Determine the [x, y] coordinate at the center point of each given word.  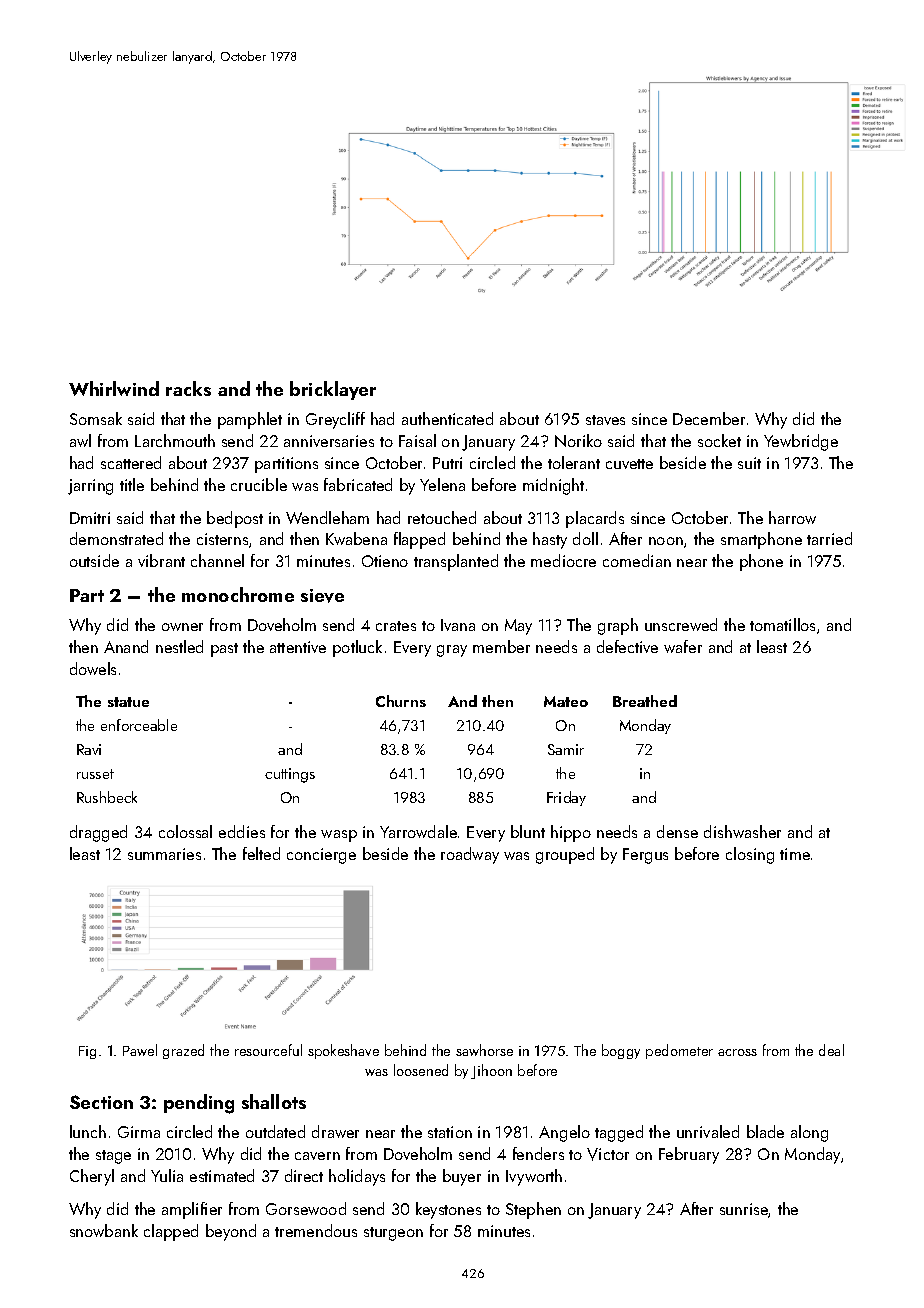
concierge [321, 856]
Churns [401, 701]
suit [749, 463]
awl [80, 440]
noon [666, 541]
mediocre [563, 560]
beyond [231, 1232]
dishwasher [742, 831]
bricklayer [333, 390]
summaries [164, 854]
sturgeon [393, 1234]
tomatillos [782, 624]
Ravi [89, 749]
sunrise [744, 1210]
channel [217, 560]
